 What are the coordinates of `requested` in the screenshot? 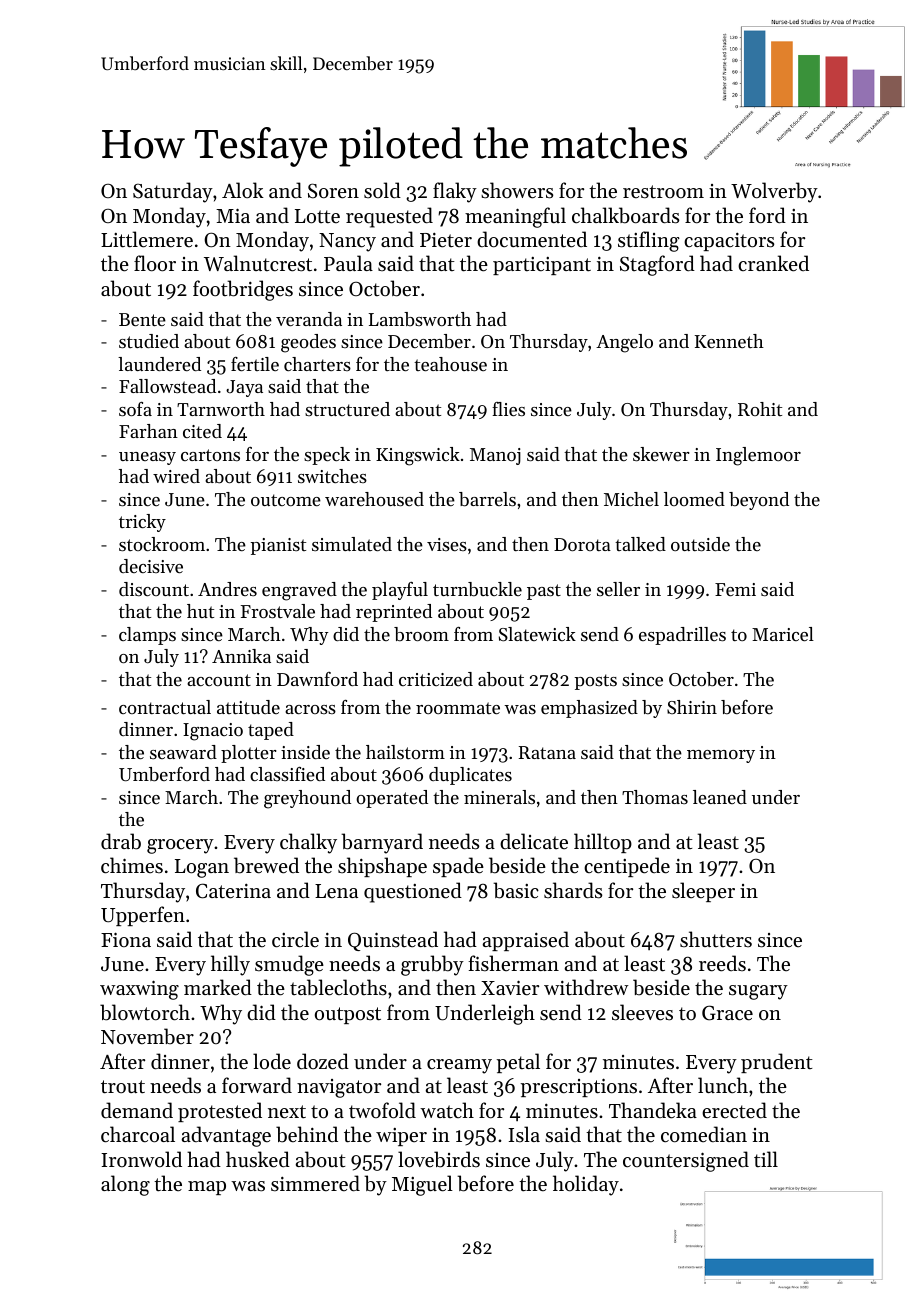 It's located at (389, 217).
